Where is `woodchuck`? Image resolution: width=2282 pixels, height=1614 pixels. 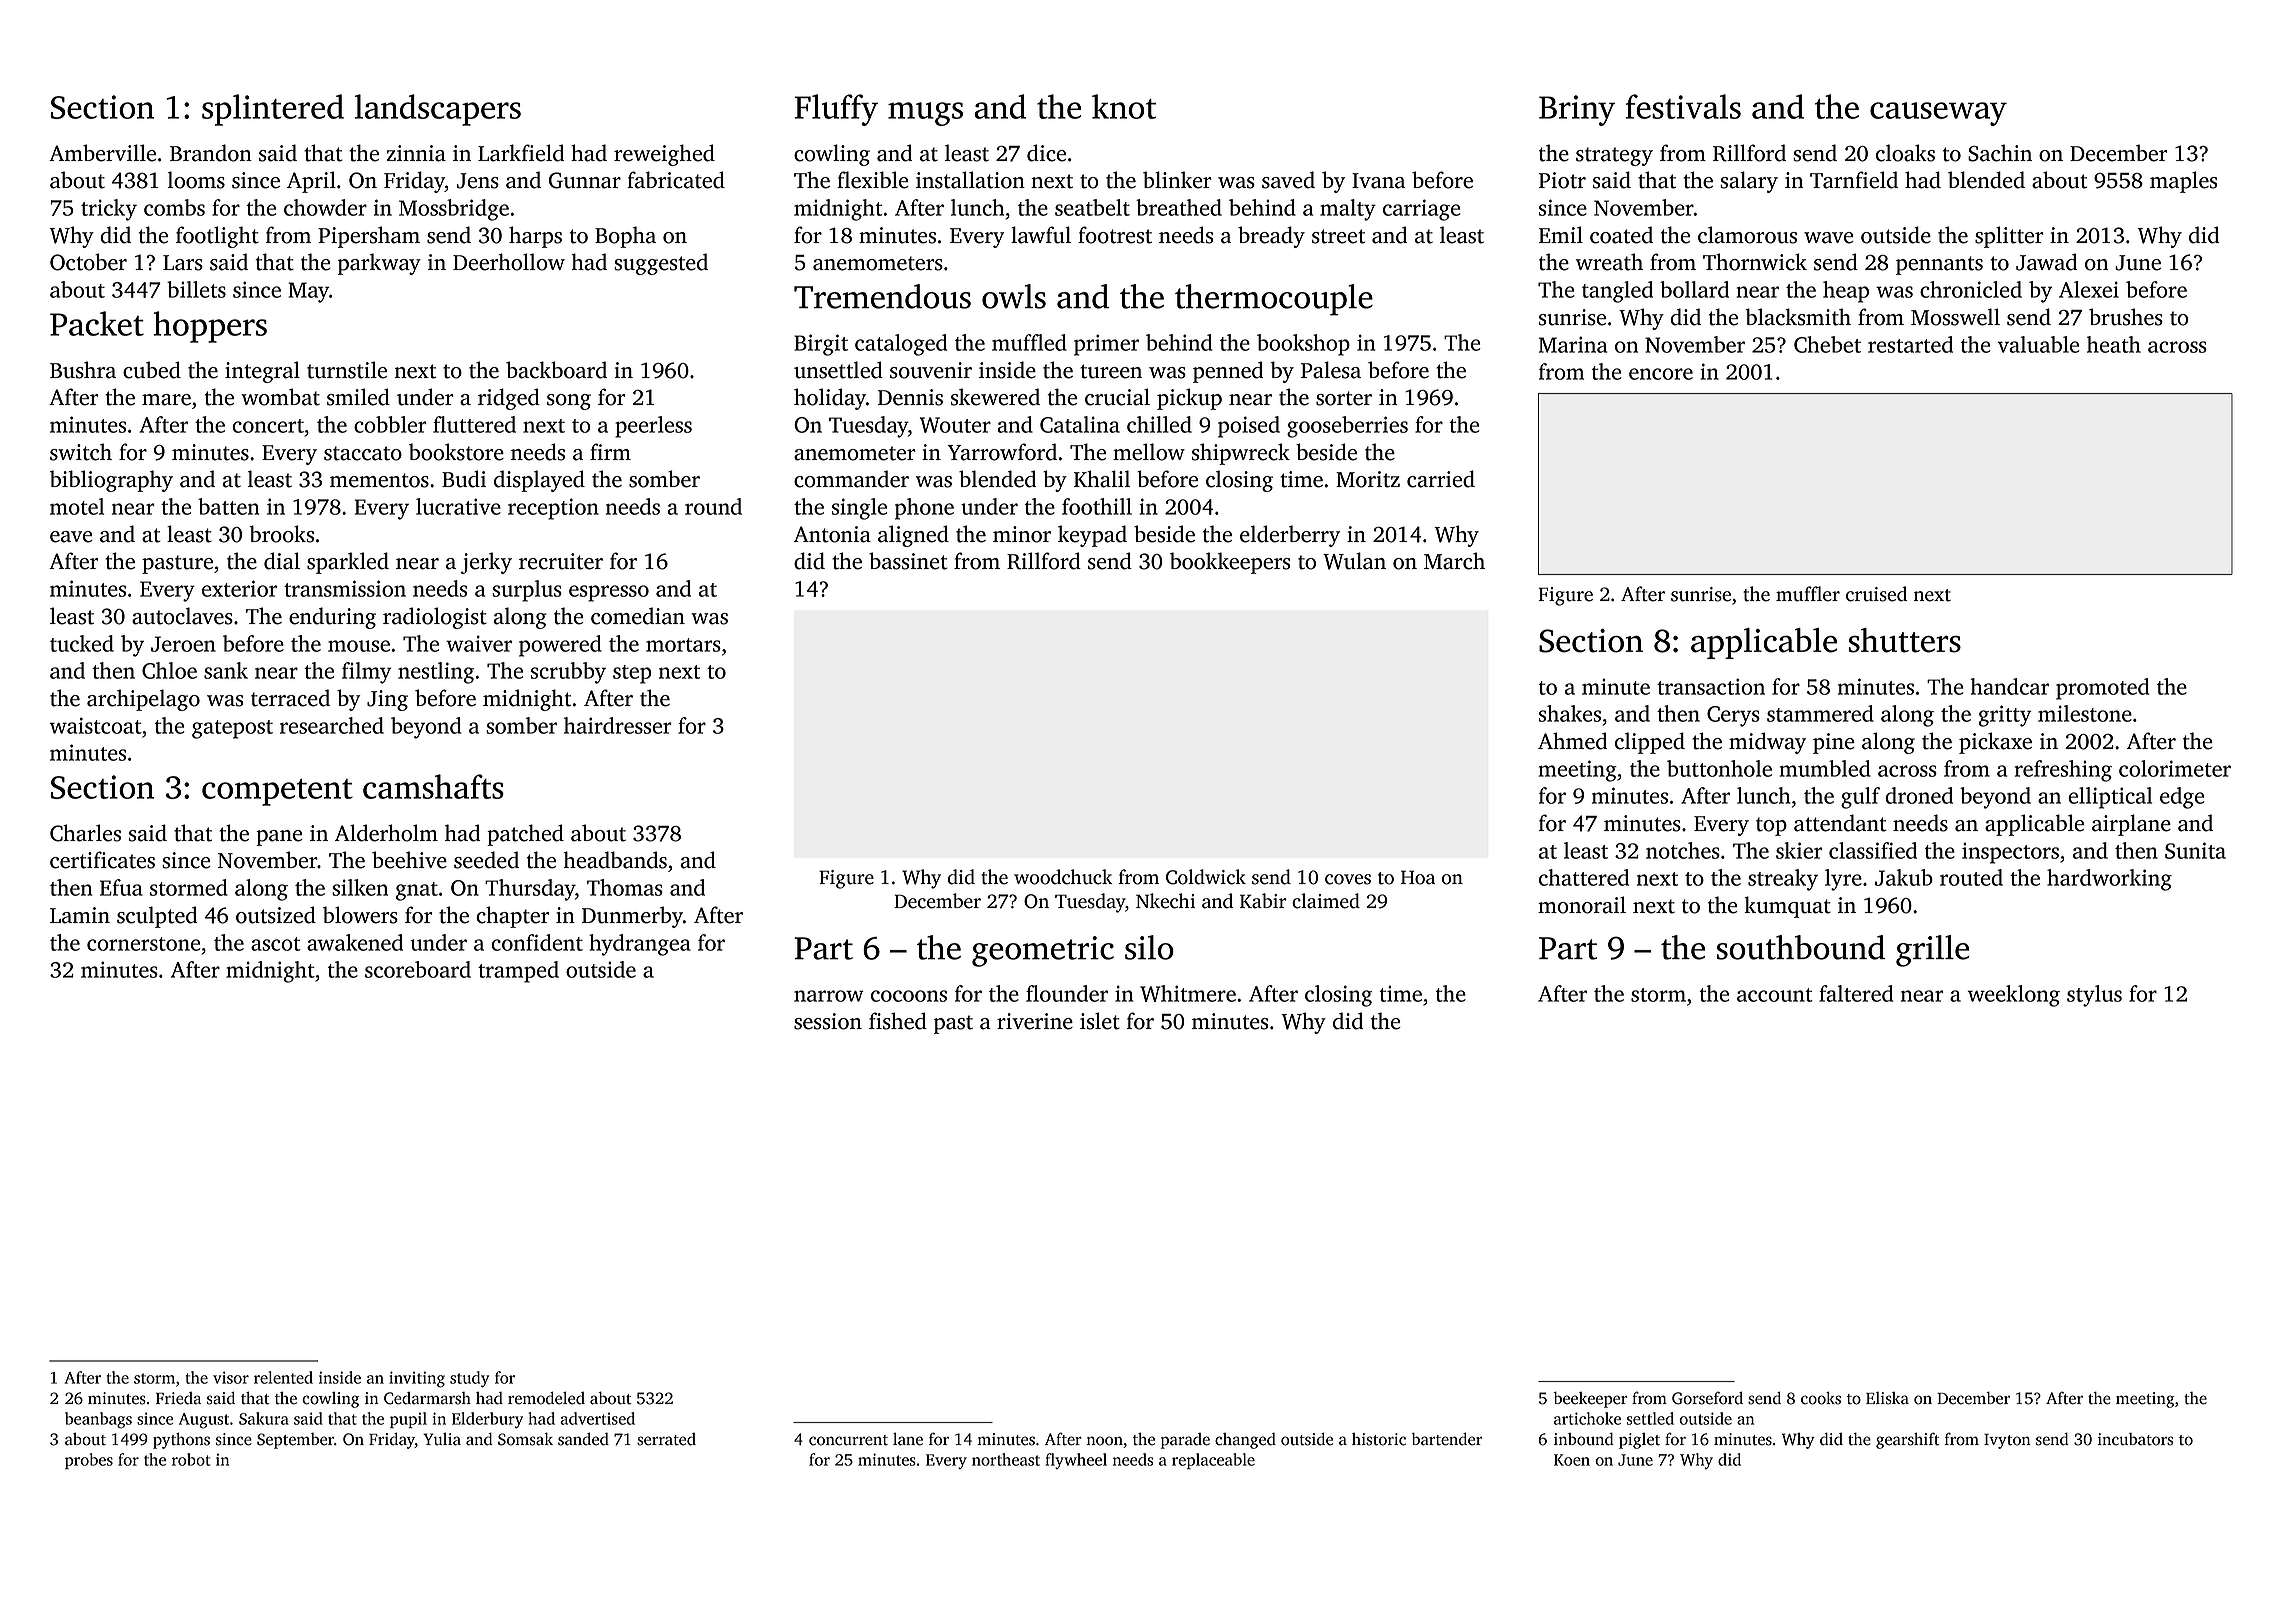 woodchuck is located at coordinates (1063, 877).
